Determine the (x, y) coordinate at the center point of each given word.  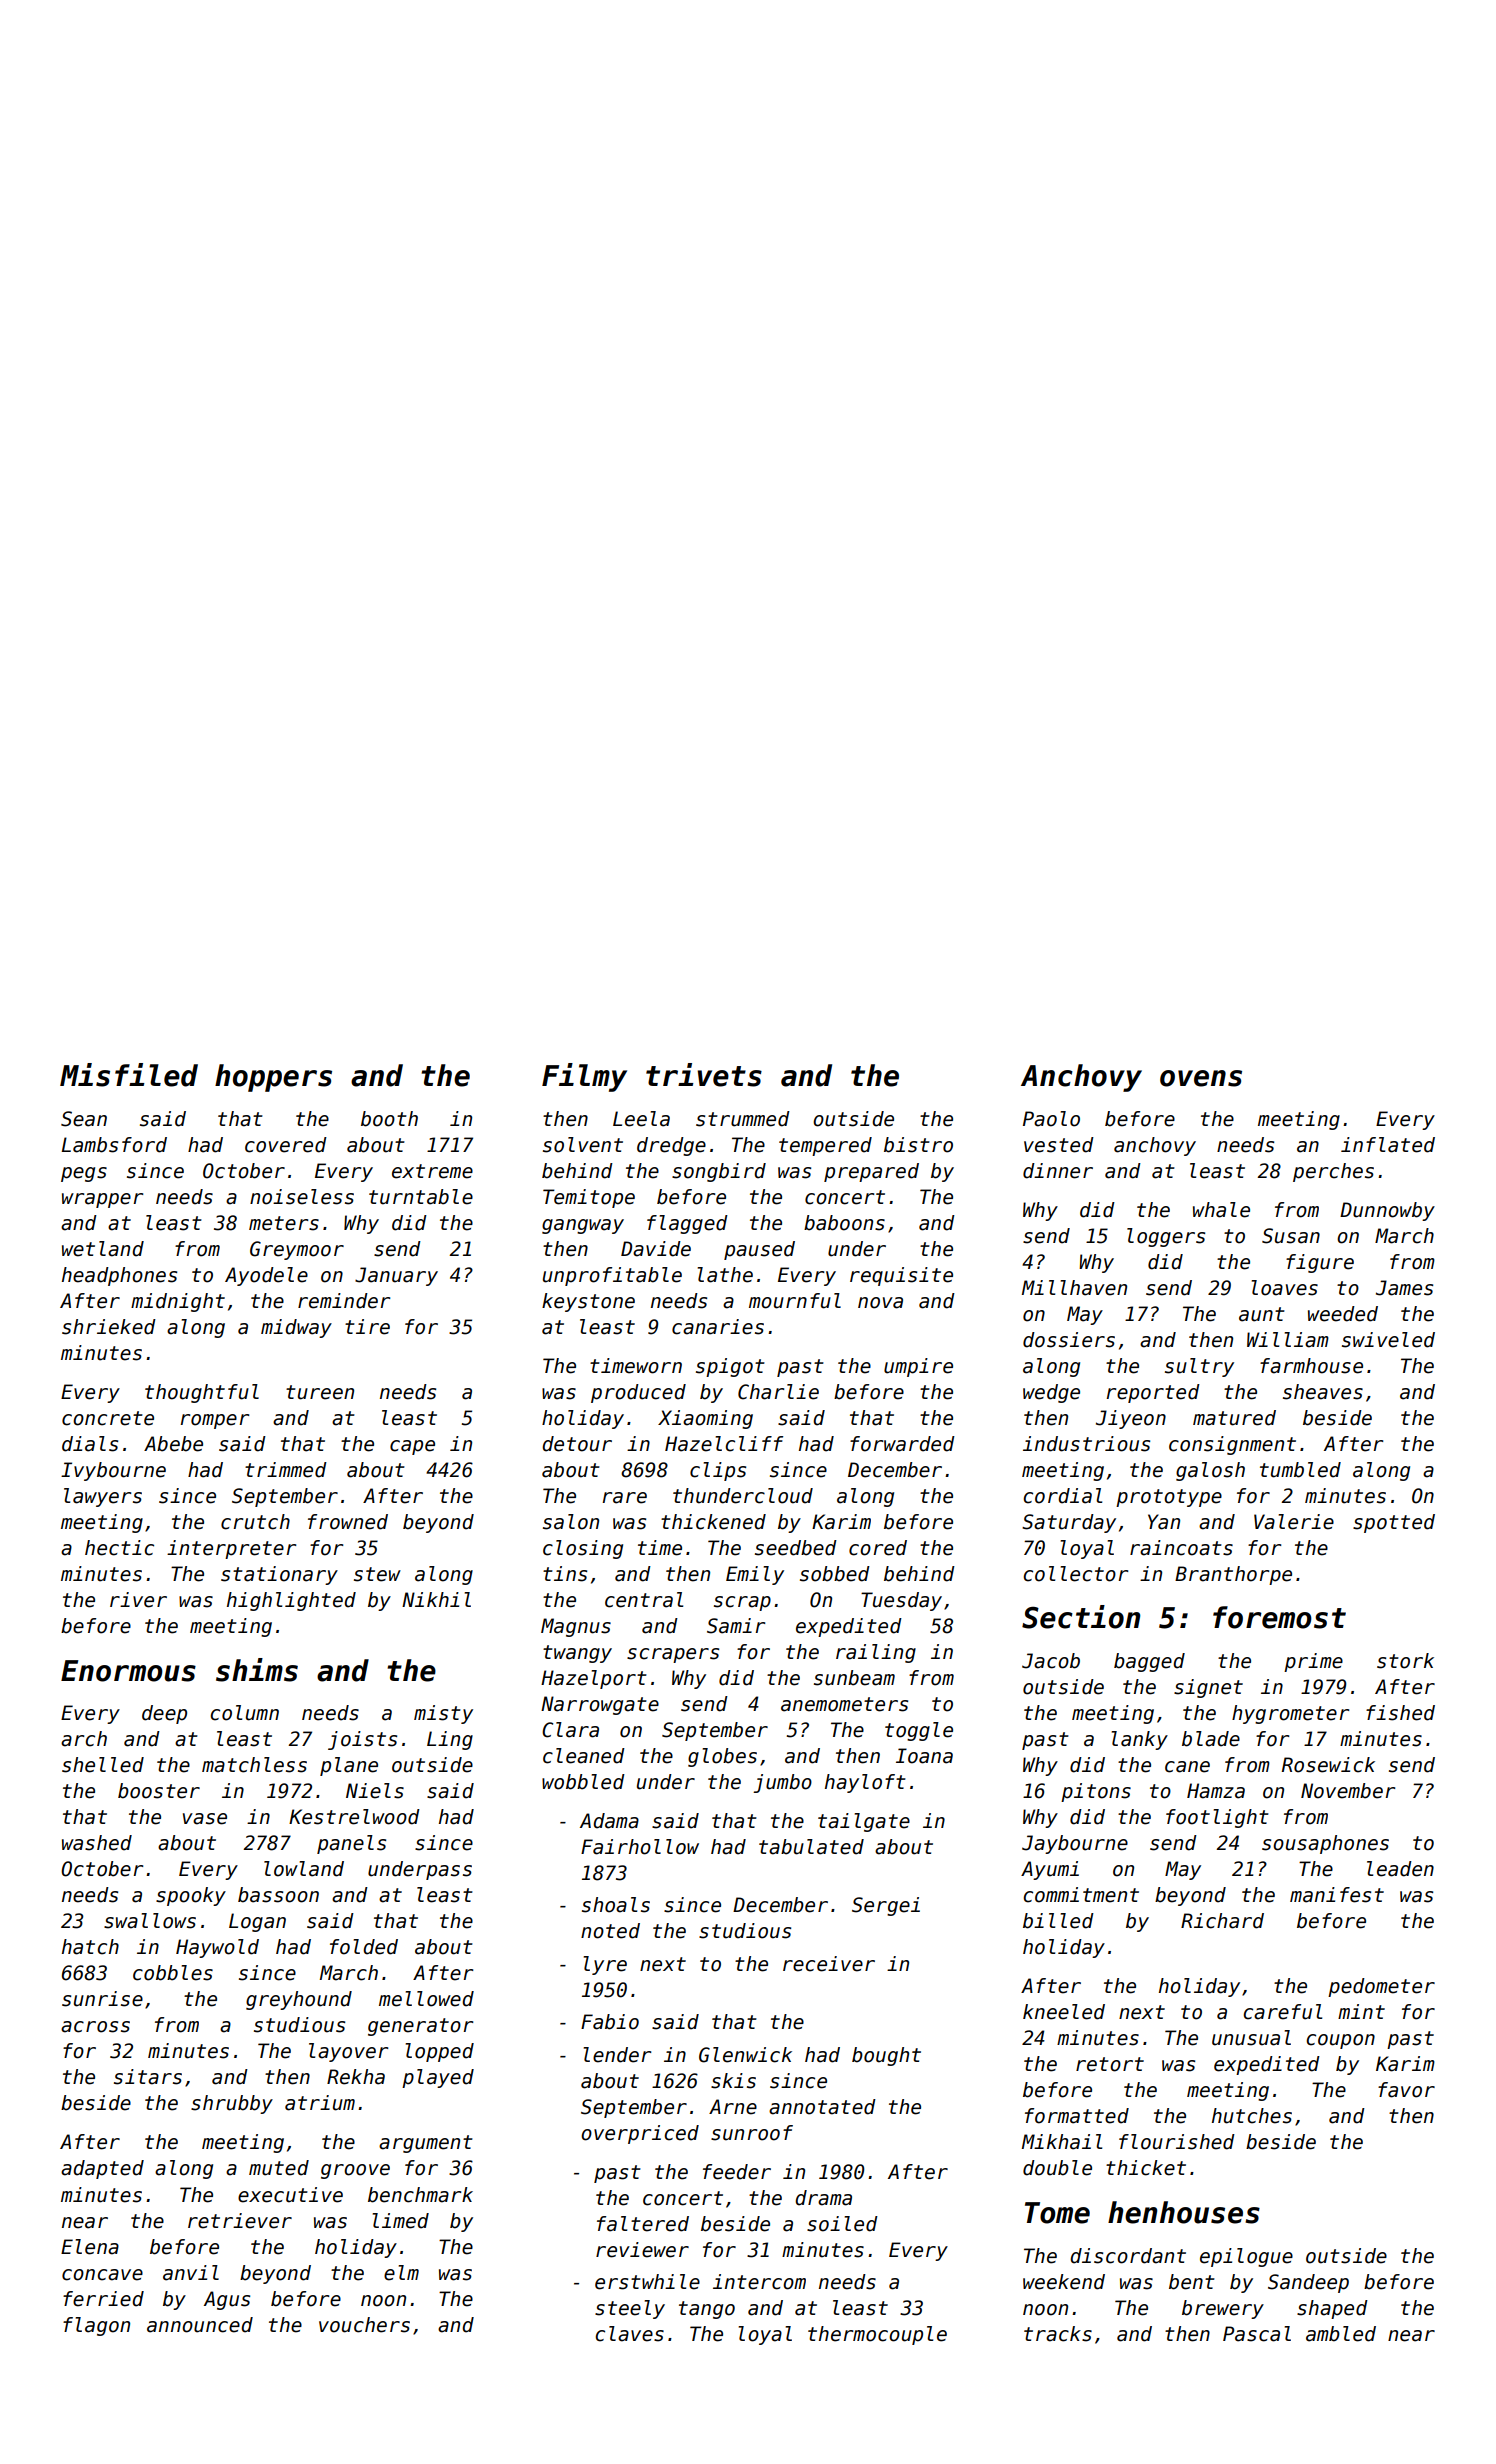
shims (257, 1670)
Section (1081, 1617)
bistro (918, 1145)
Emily (755, 1575)
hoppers (273, 1078)
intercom (759, 2282)
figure (1320, 1263)
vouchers (364, 2325)
